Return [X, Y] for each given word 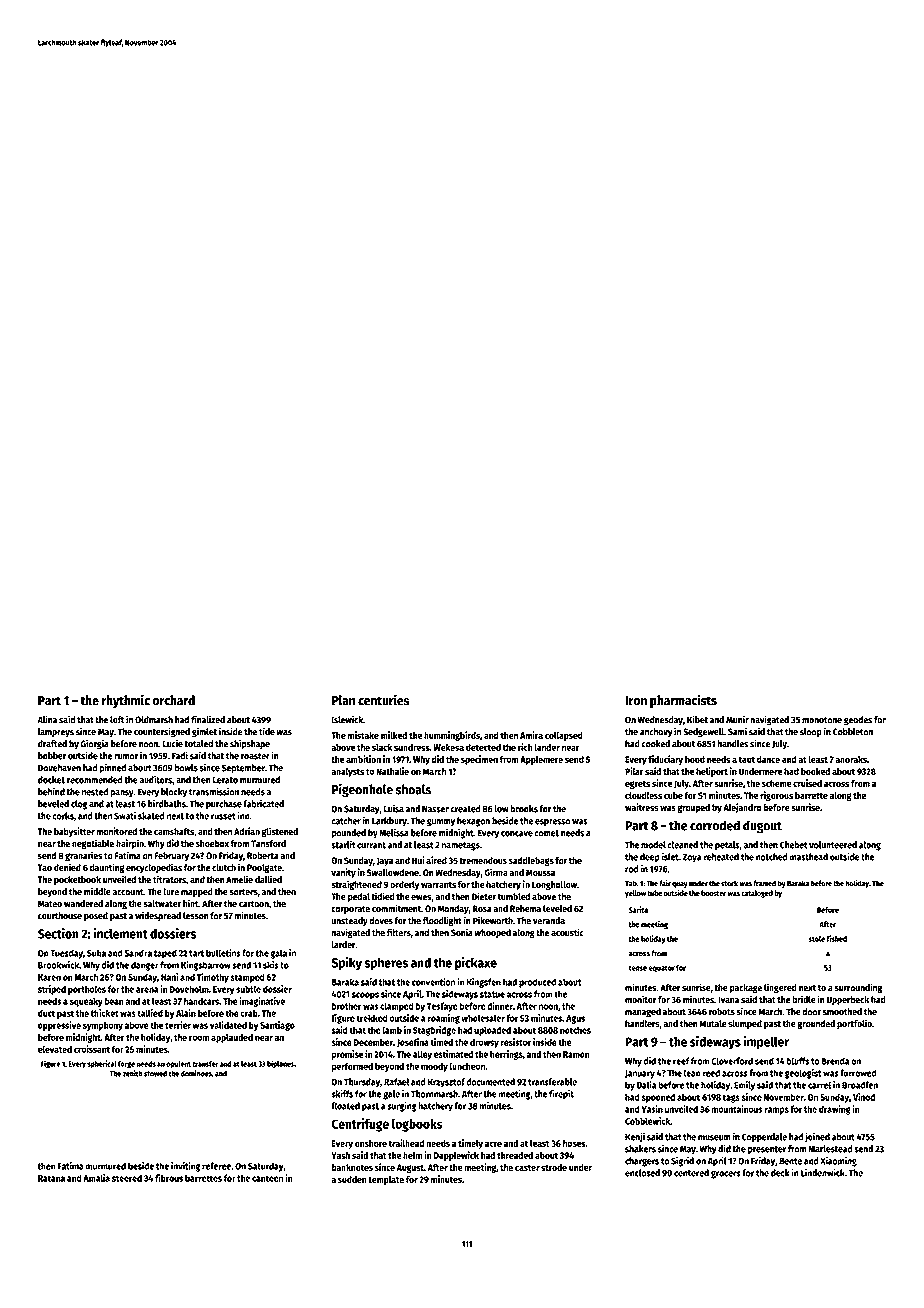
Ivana [728, 1000]
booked [815, 771]
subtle [248, 989]
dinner [500, 1006]
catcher [346, 821]
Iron [636, 701]
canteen [267, 1178]
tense [637, 968]
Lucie [172, 743]
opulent [178, 1065]
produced [537, 983]
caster [527, 1167]
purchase [224, 805]
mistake [363, 735]
